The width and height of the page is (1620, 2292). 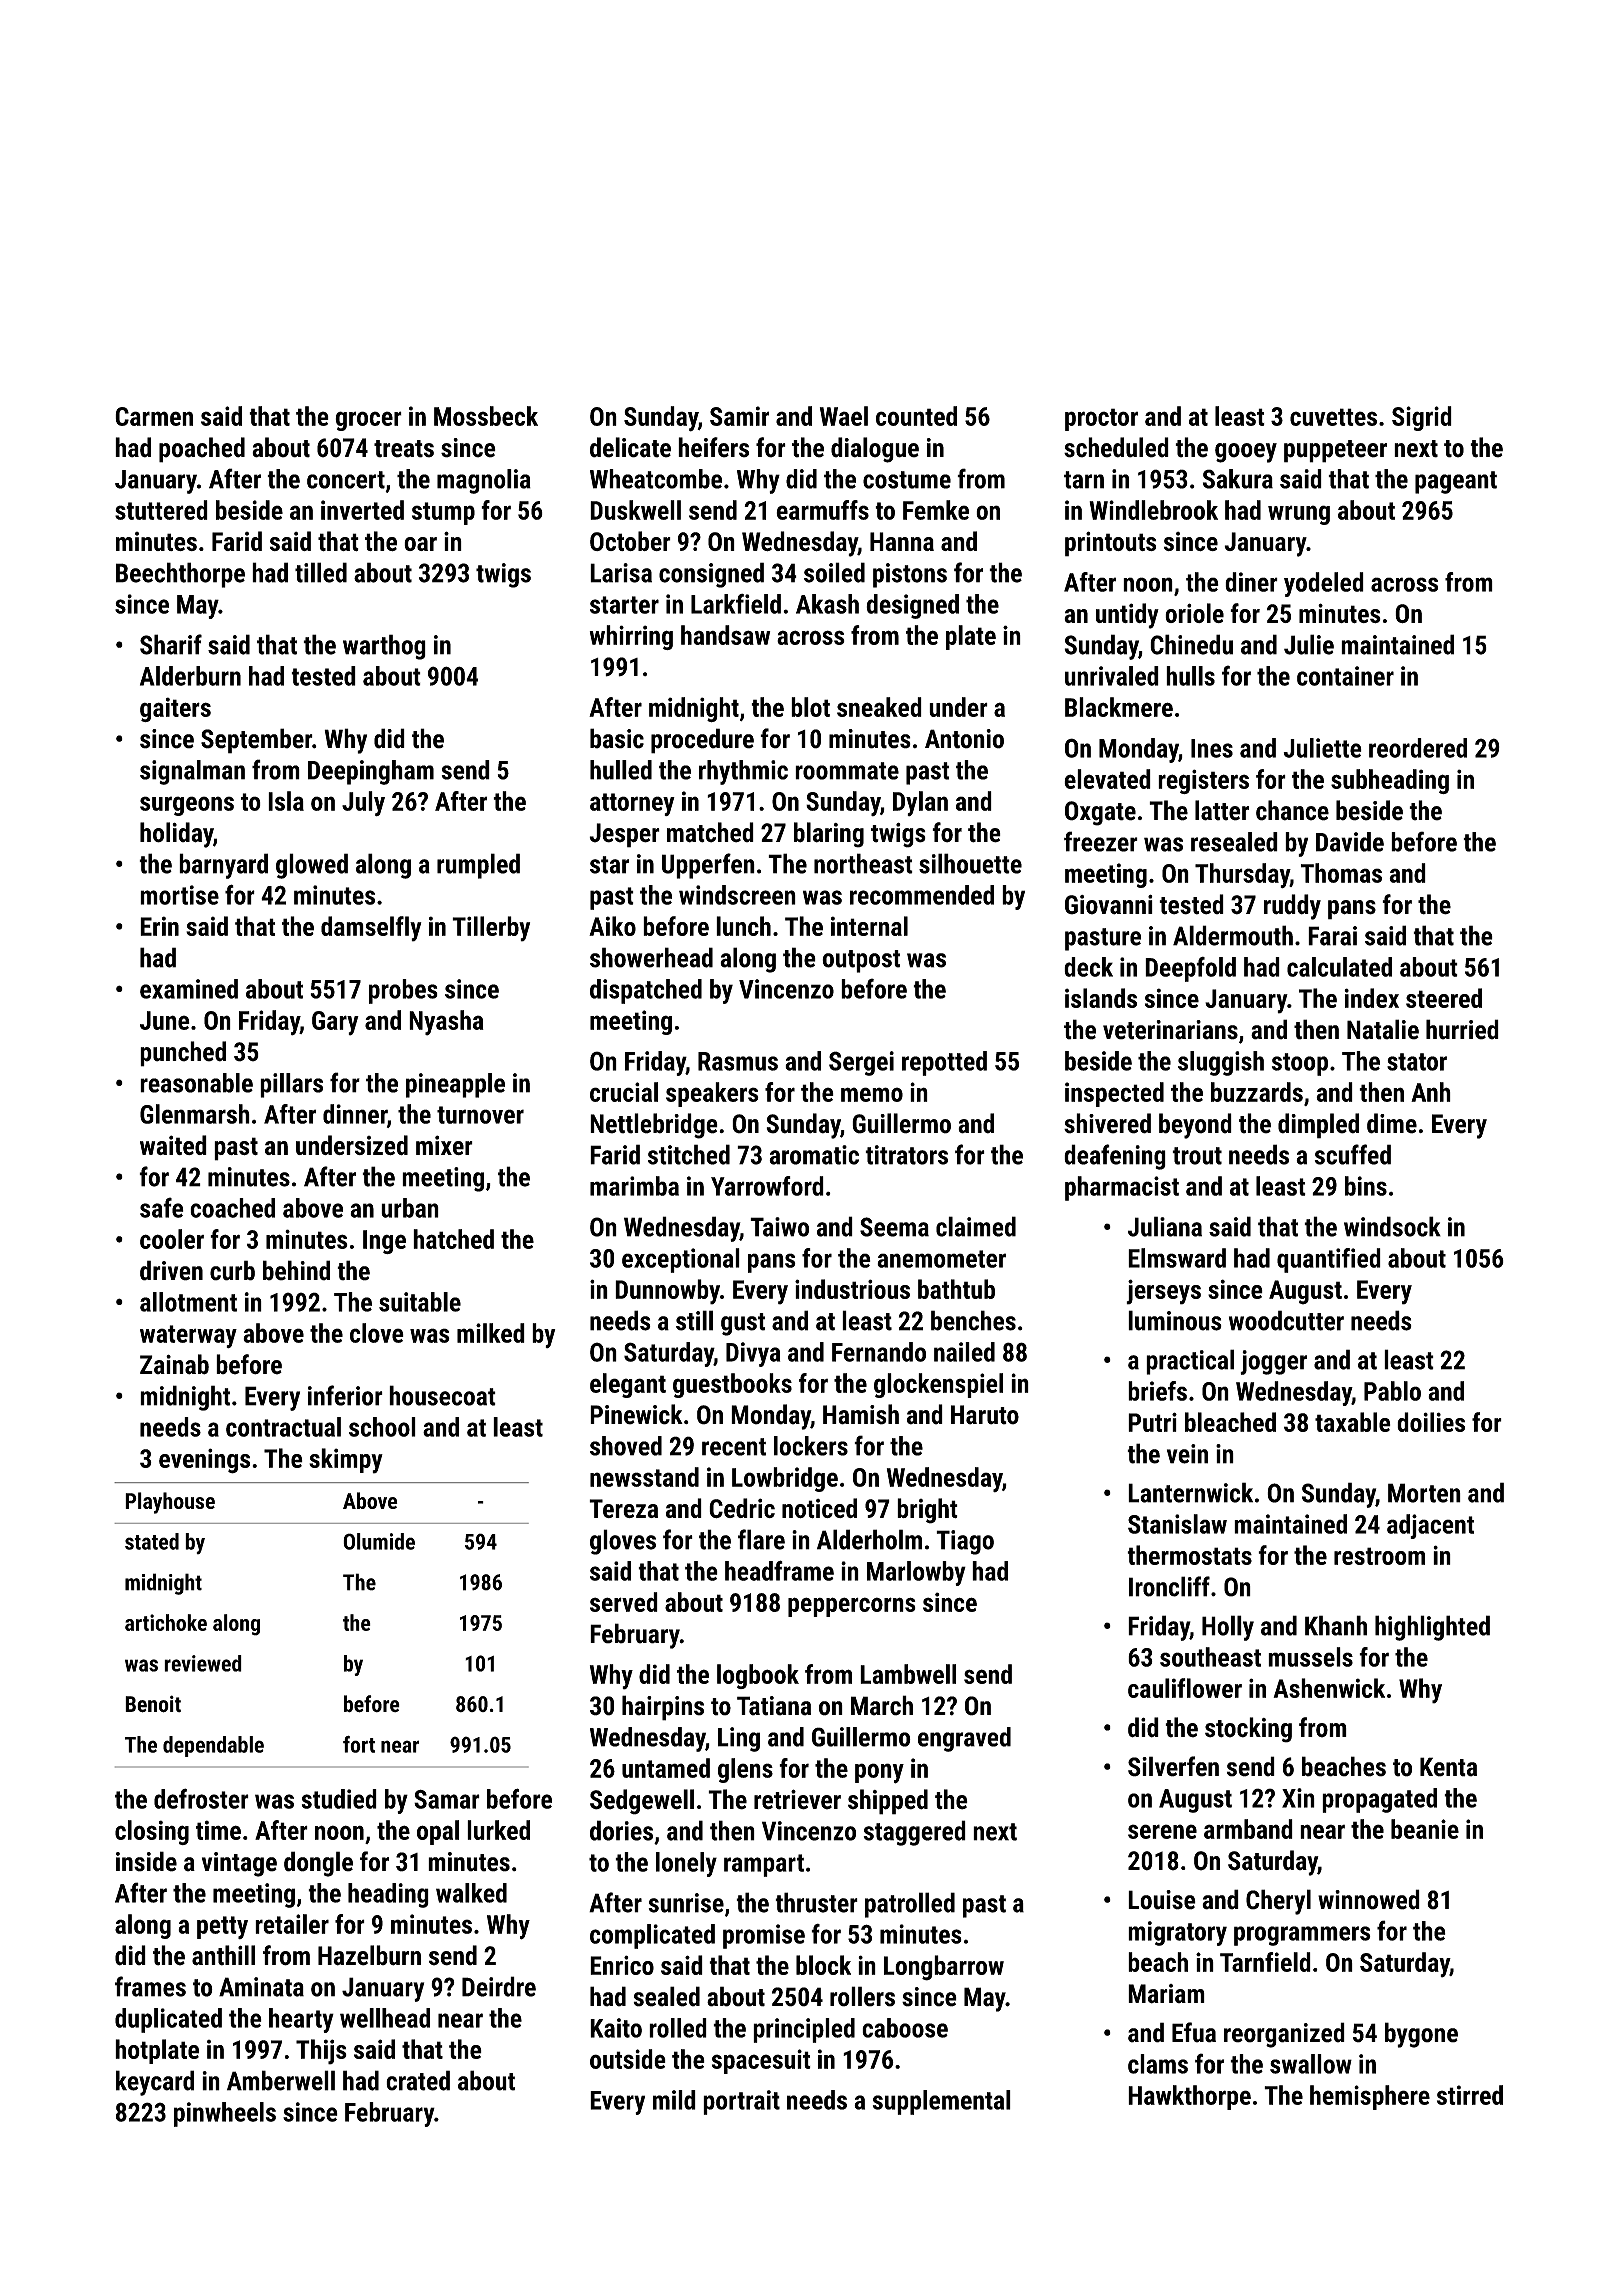 What do you see at coordinates (1190, 1492) in the page?
I see `Lanternwick` at bounding box center [1190, 1492].
